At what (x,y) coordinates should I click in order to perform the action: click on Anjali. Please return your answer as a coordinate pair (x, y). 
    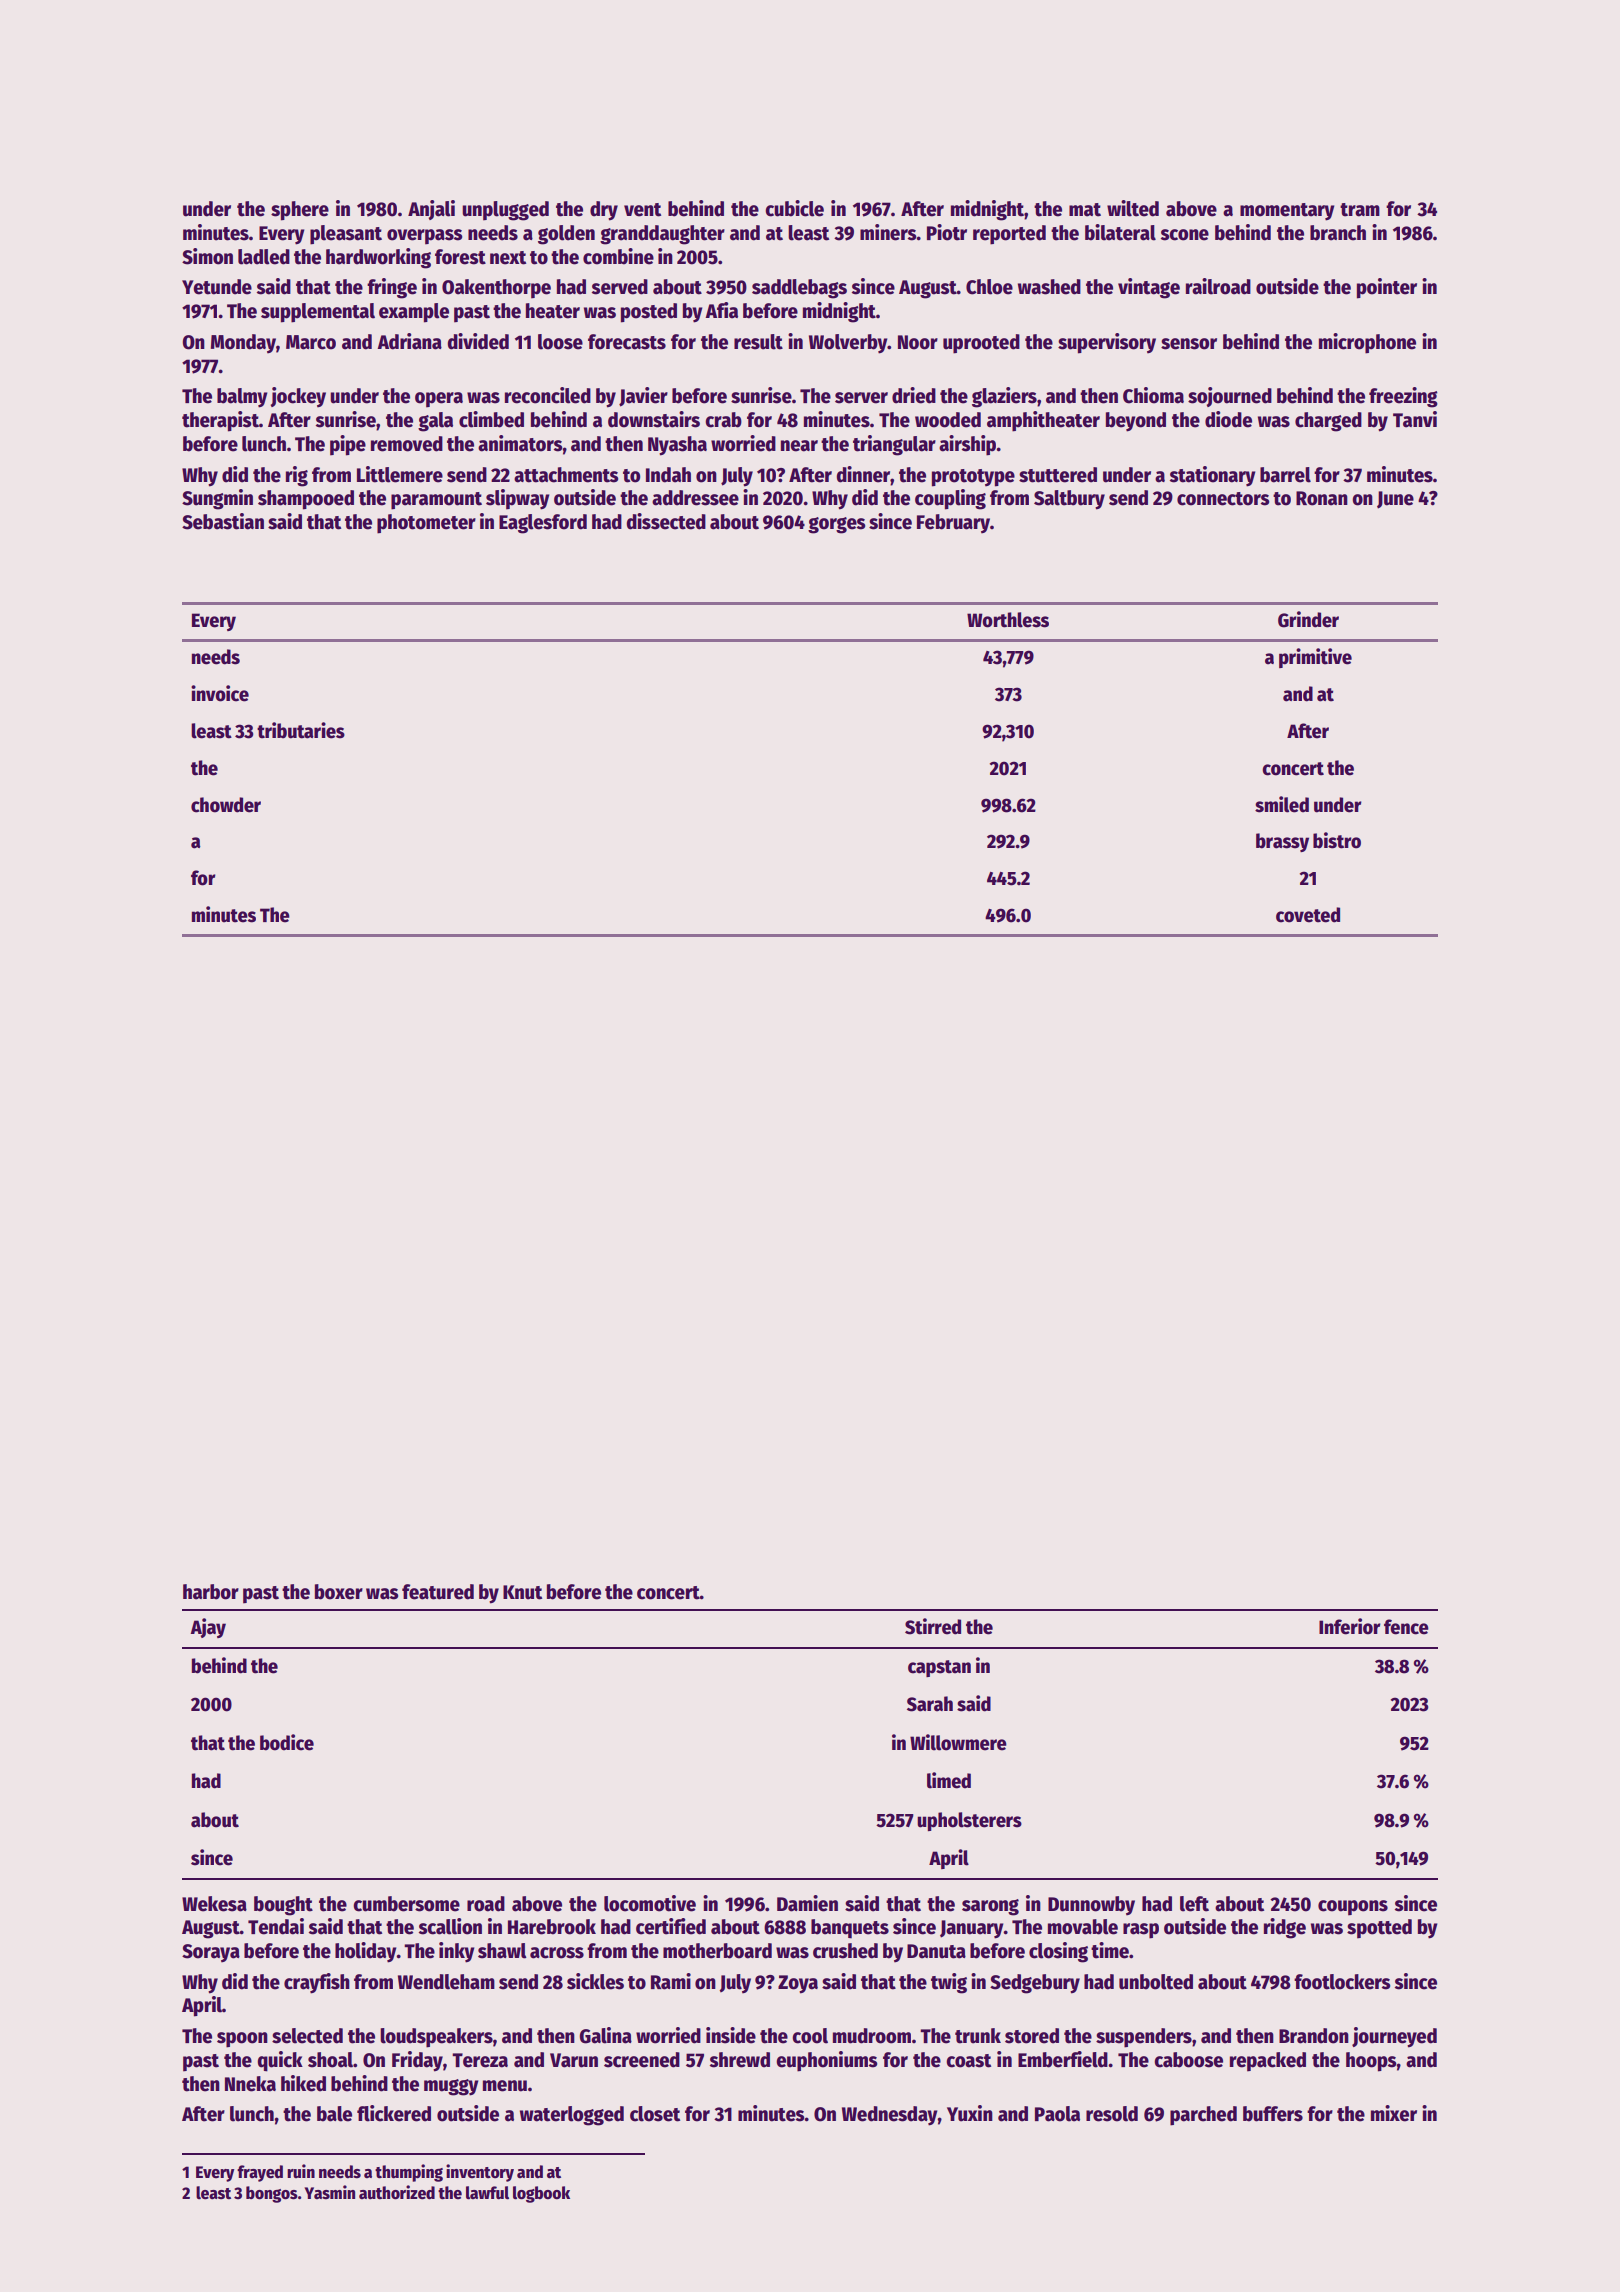
    Looking at the image, I should click on (431, 210).
